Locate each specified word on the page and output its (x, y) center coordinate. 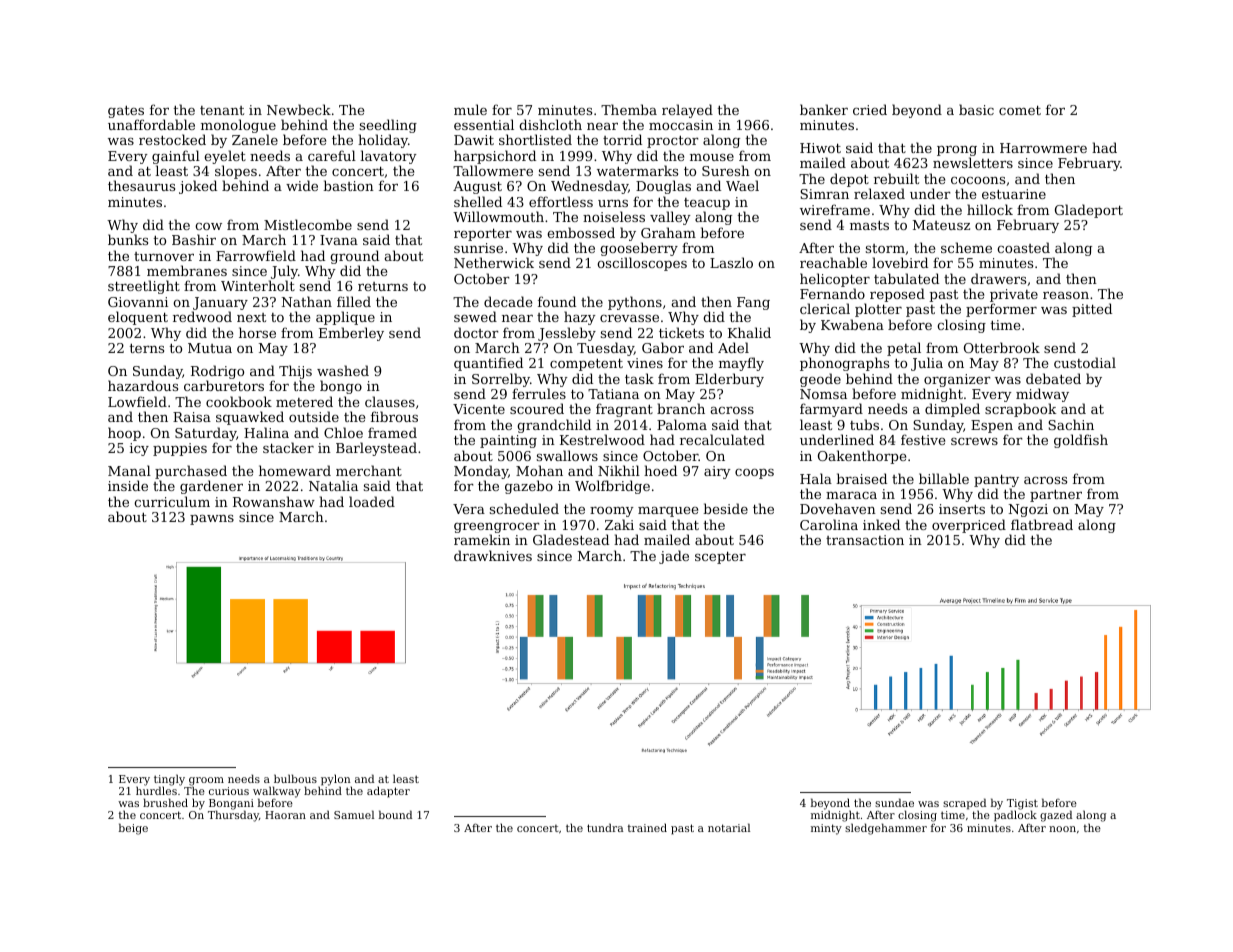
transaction (865, 540)
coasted (1023, 247)
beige (133, 829)
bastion (348, 185)
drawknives (493, 555)
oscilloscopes (642, 264)
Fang (753, 303)
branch (681, 409)
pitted (1092, 310)
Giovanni (138, 302)
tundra (605, 827)
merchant (369, 470)
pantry (996, 480)
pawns (212, 520)
